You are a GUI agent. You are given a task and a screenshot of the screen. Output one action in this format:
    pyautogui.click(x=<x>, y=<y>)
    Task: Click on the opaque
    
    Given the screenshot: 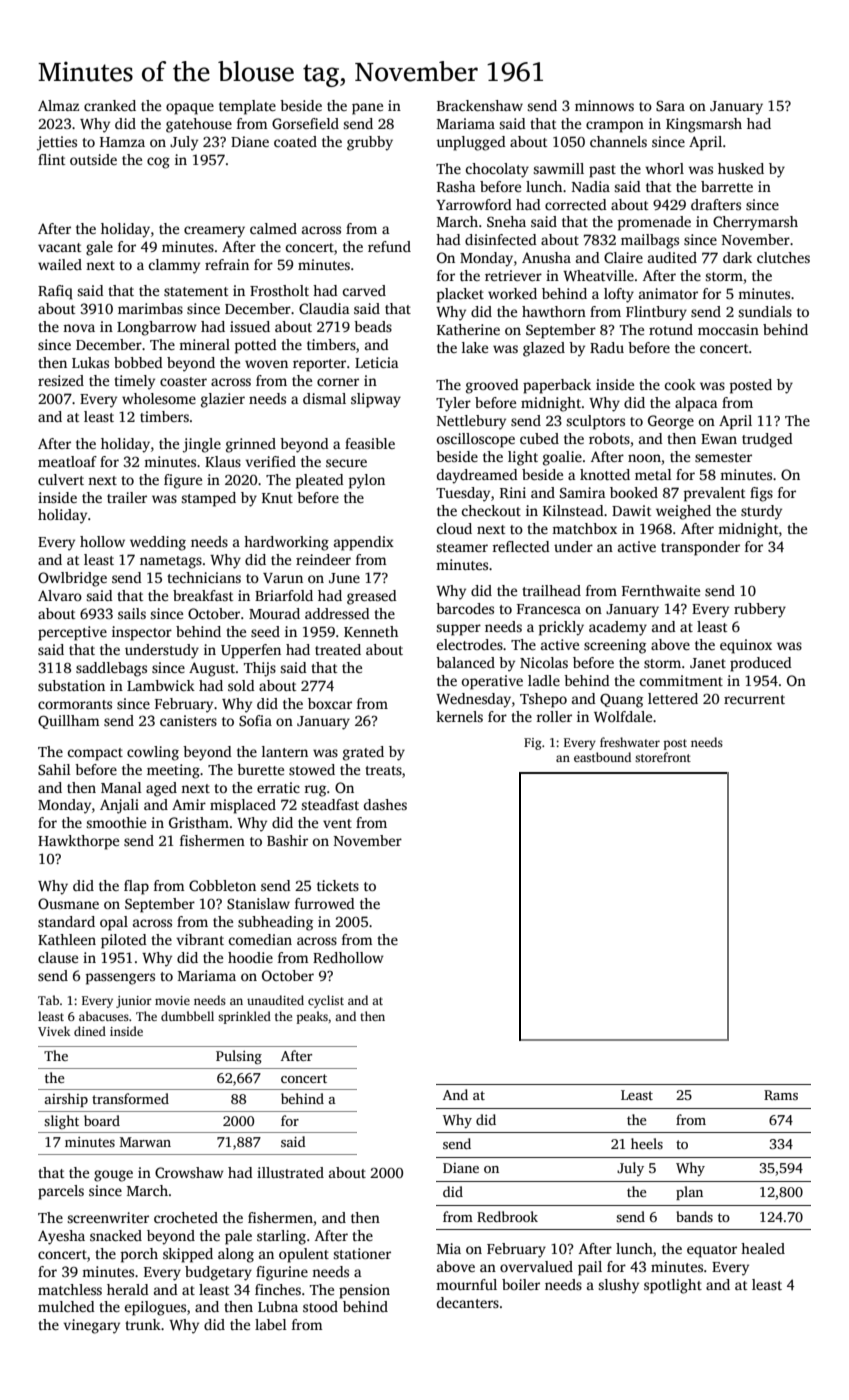 What is the action you would take?
    pyautogui.click(x=190, y=109)
